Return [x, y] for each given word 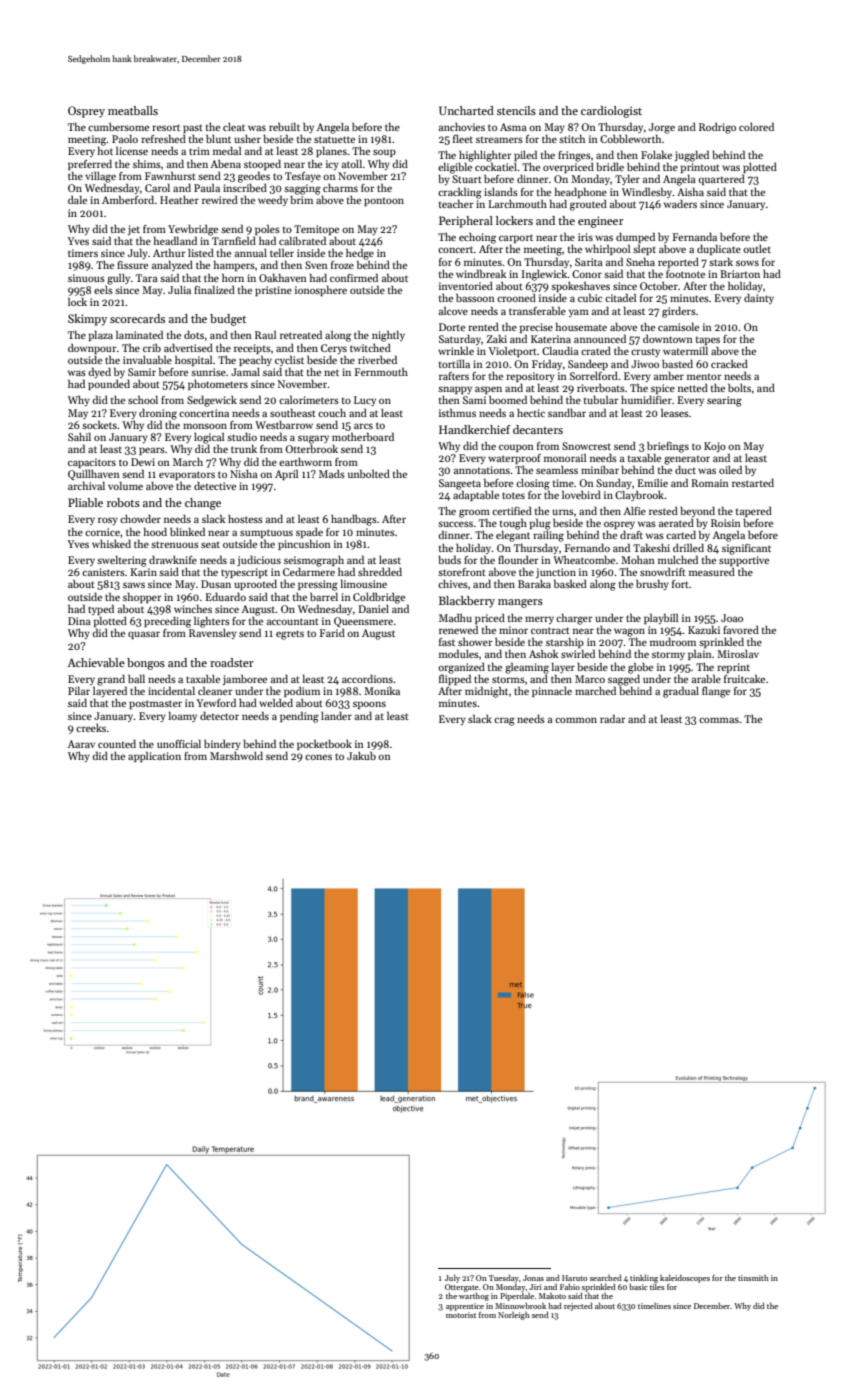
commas [719, 720]
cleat [234, 127]
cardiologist [611, 112]
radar [613, 718]
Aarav [81, 744]
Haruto [574, 1278]
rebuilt [284, 126]
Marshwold [236, 755]
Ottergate [462, 1288]
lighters [212, 622]
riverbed [377, 359]
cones [318, 757]
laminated [139, 334]
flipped [455, 679]
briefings [668, 447]
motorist [461, 1315]
